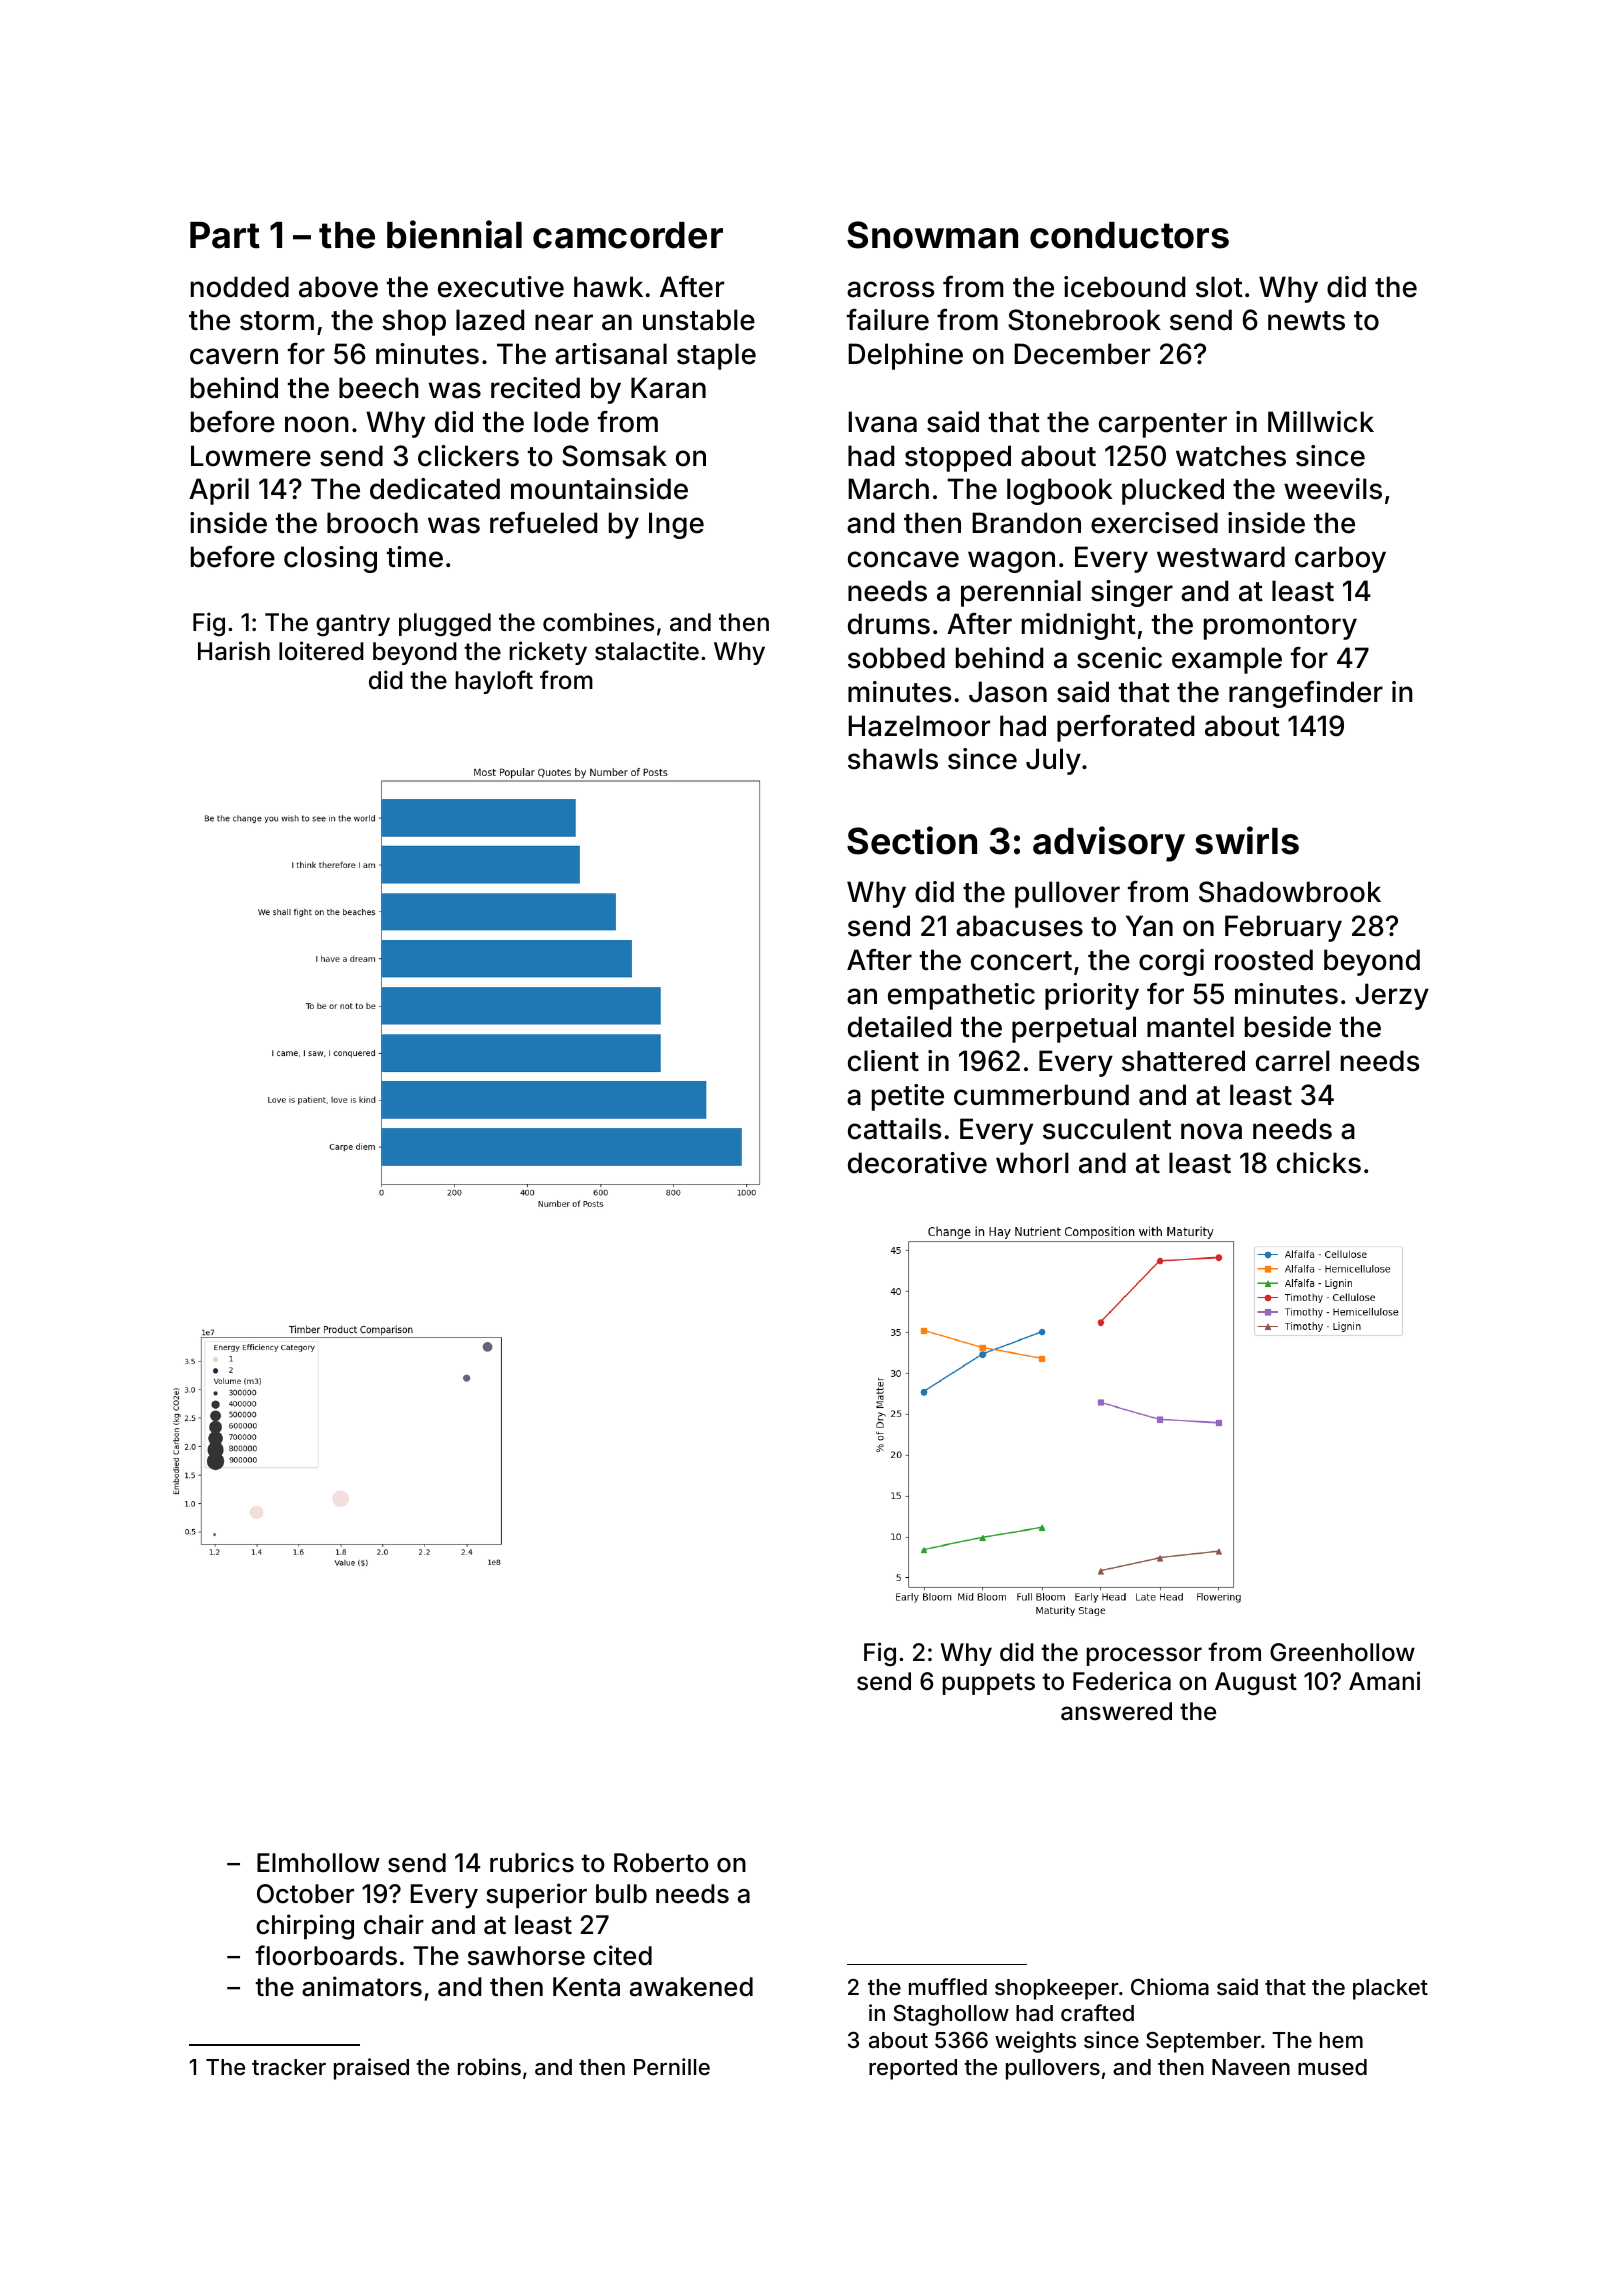 This image has width=1620, height=2292. I want to click on hawk, so click(608, 287).
